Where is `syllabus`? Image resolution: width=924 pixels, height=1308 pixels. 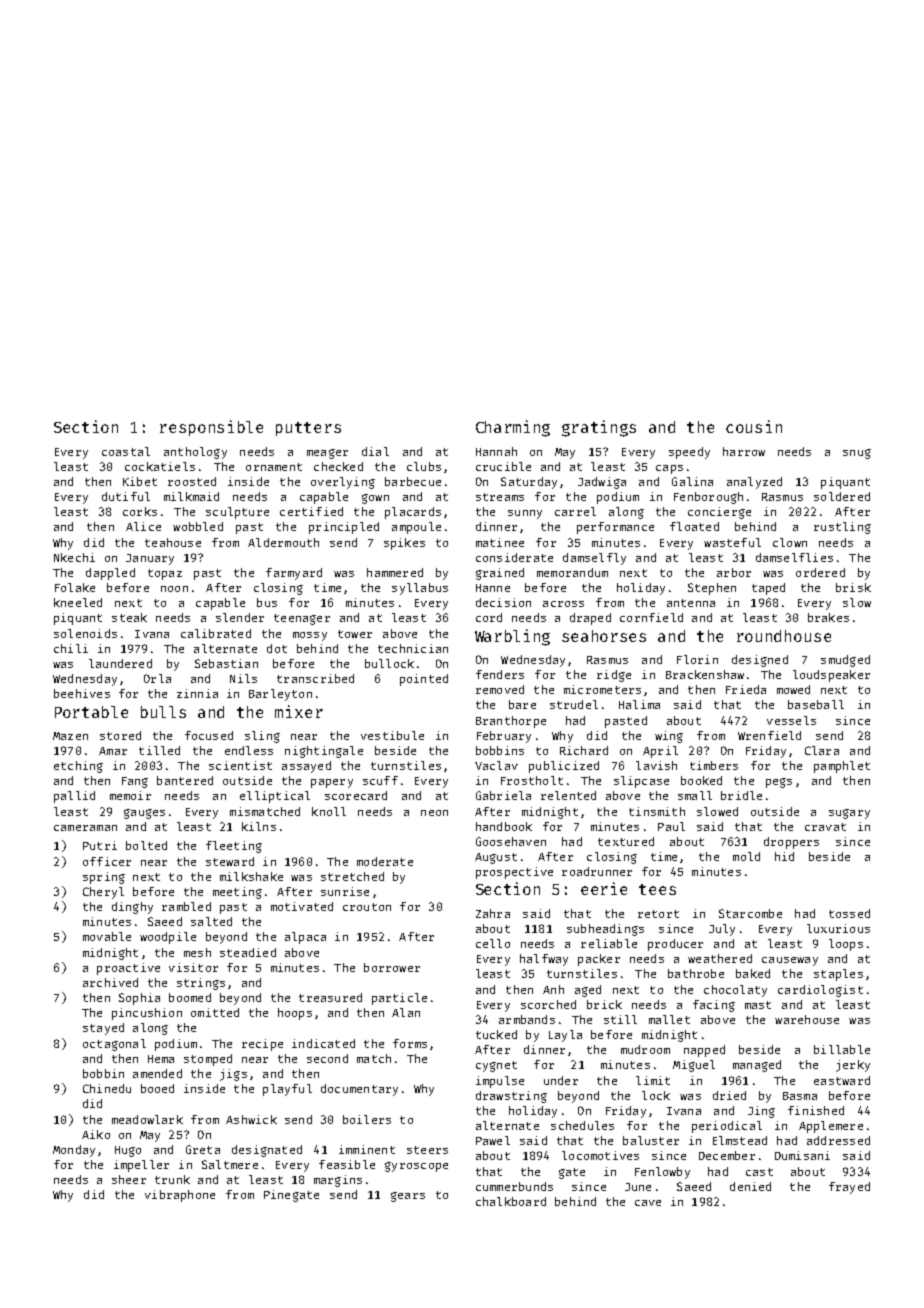 syllabus is located at coordinates (420, 589).
